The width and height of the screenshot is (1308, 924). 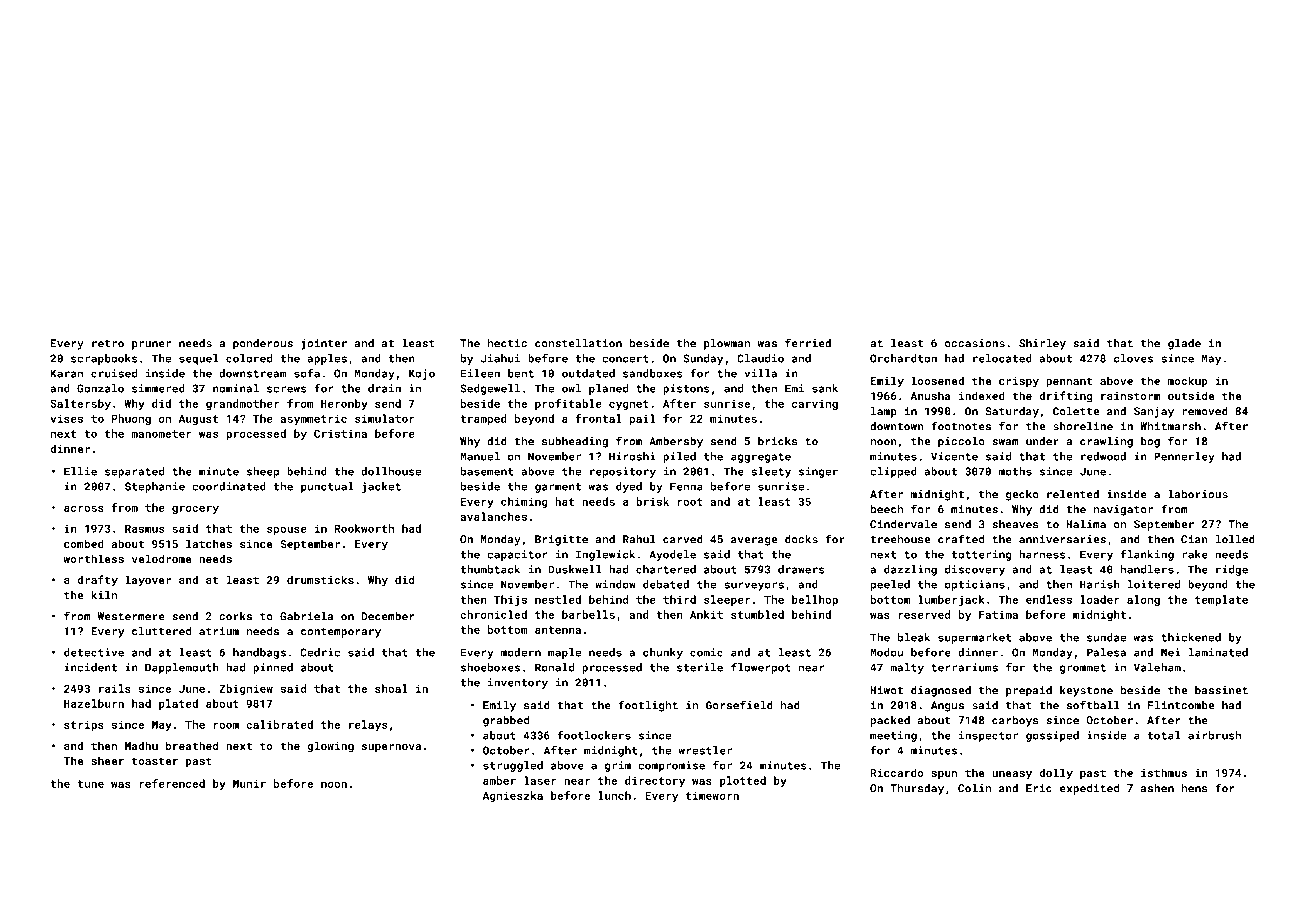 What do you see at coordinates (90, 784) in the screenshot?
I see `tune` at bounding box center [90, 784].
